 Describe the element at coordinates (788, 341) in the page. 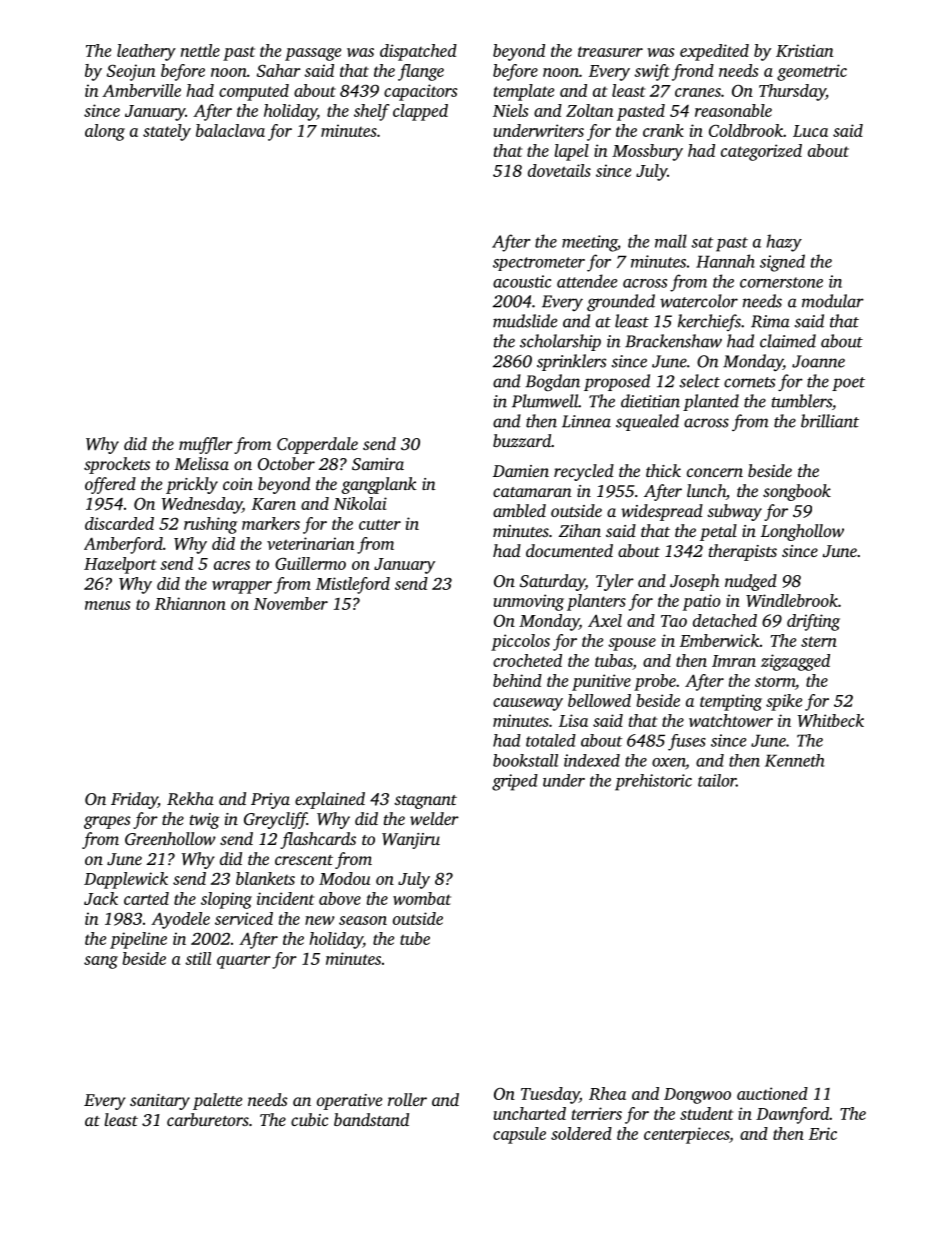

I see `claimed` at that location.
